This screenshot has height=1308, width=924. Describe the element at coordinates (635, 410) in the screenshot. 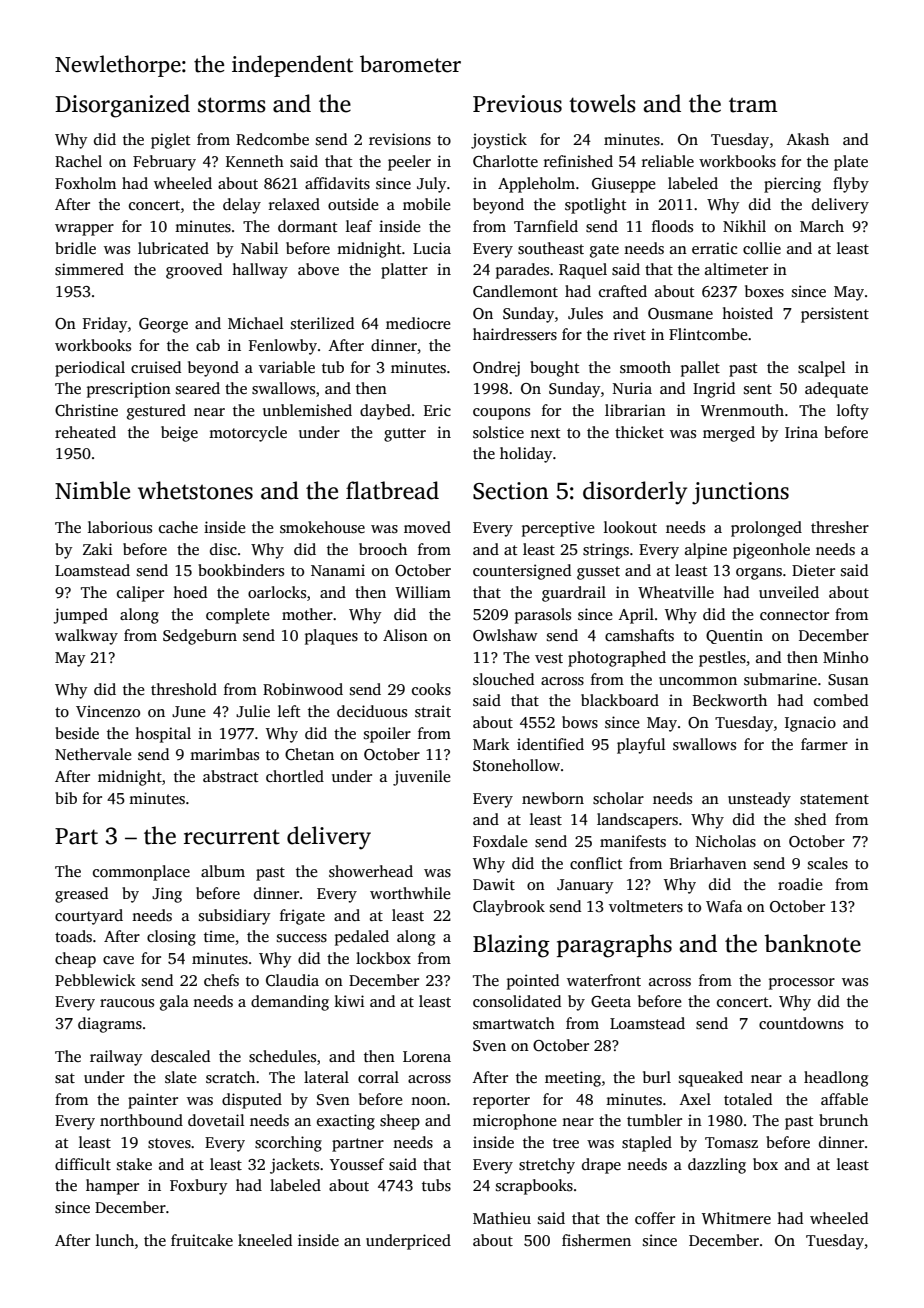

I see `librarian` at that location.
